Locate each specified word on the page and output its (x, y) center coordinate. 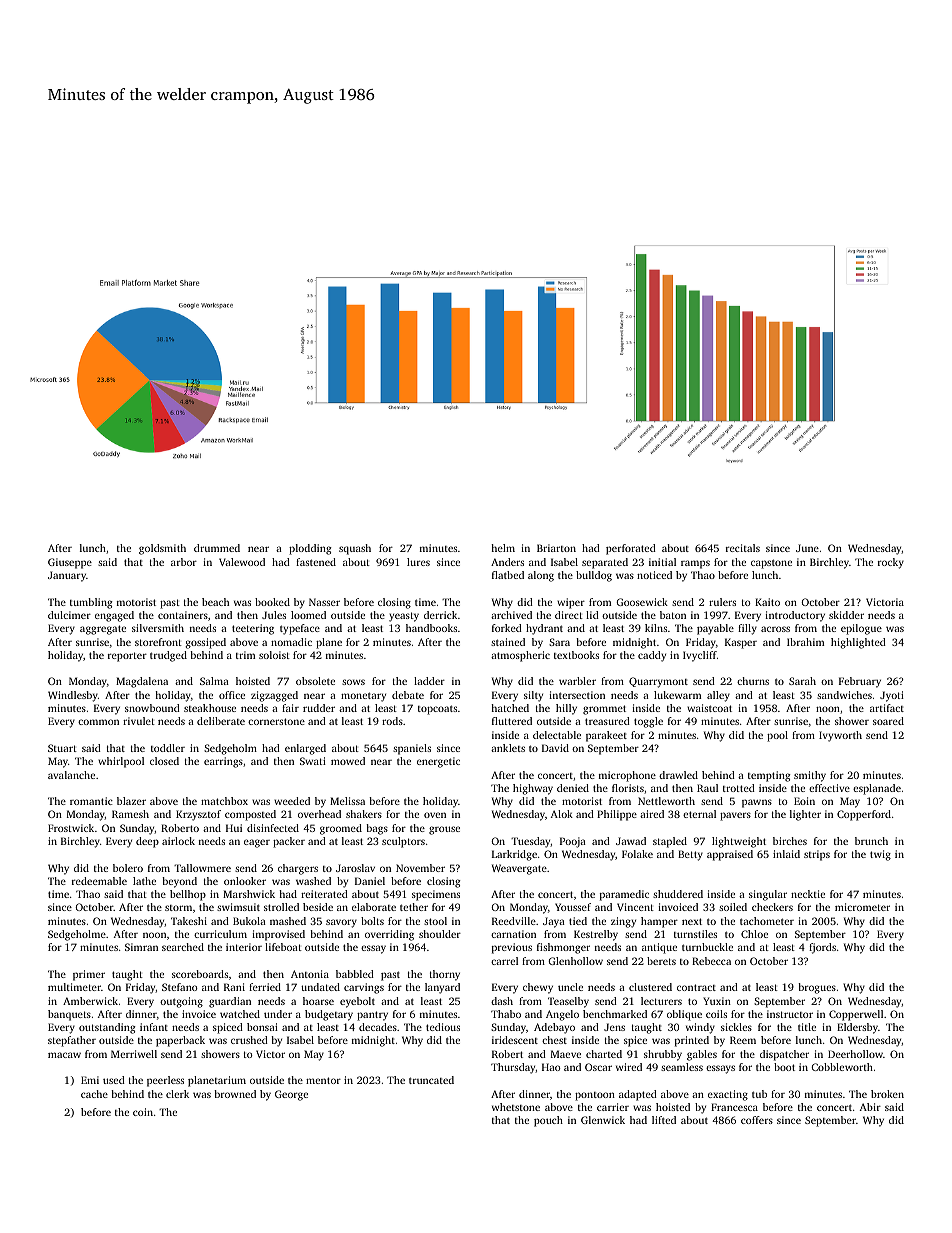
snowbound (152, 708)
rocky (891, 563)
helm (503, 548)
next (692, 921)
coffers (757, 1120)
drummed (217, 548)
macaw (64, 1055)
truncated (431, 1080)
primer (89, 975)
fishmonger (563, 948)
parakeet (606, 736)
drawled (678, 775)
